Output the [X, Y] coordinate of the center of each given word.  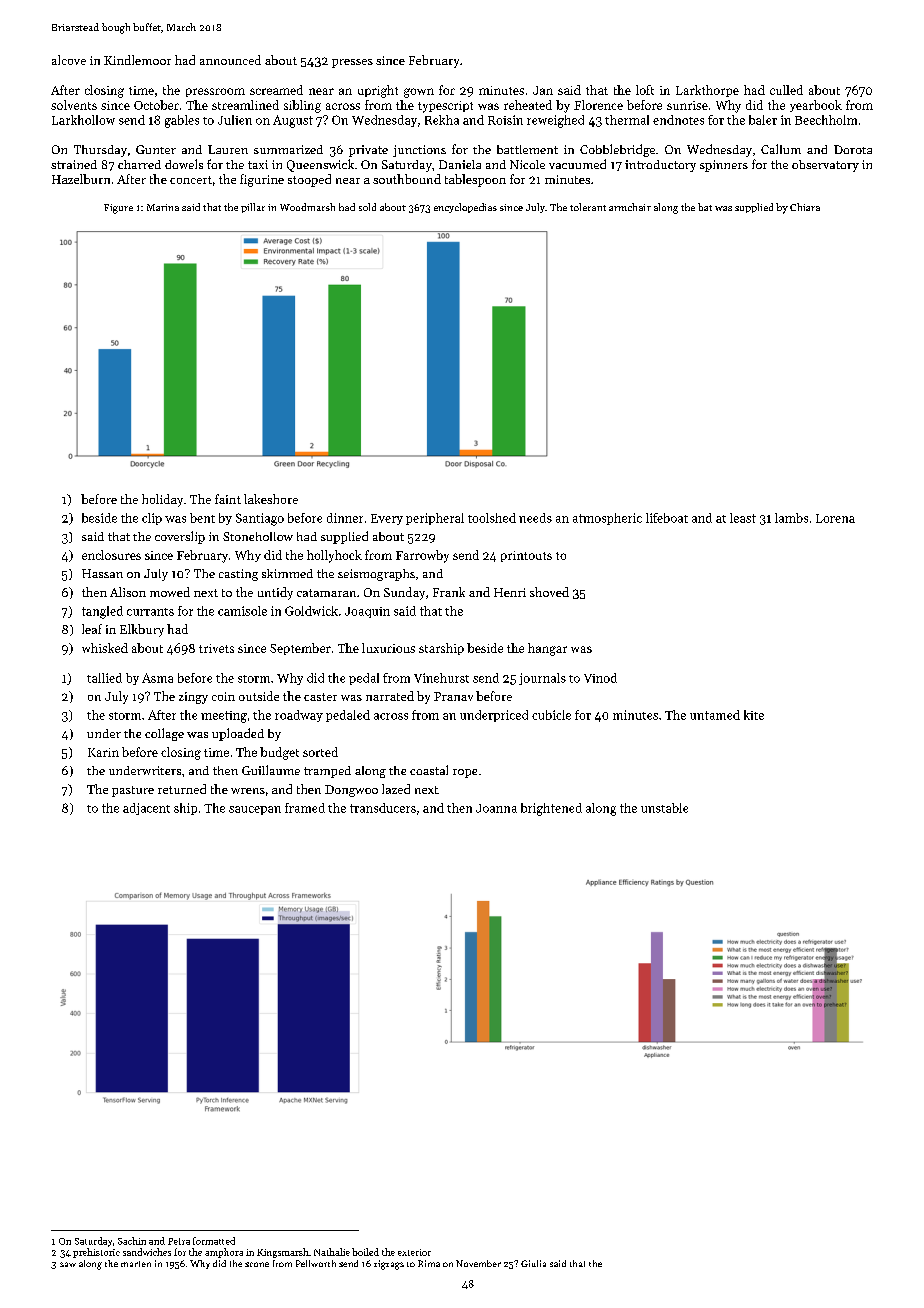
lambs [791, 518]
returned [182, 789]
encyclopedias [465, 208]
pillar [253, 208]
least [743, 518]
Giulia [533, 1263]
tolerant [588, 207]
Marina [163, 207]
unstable [664, 808]
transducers [383, 808]
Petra [179, 1241]
